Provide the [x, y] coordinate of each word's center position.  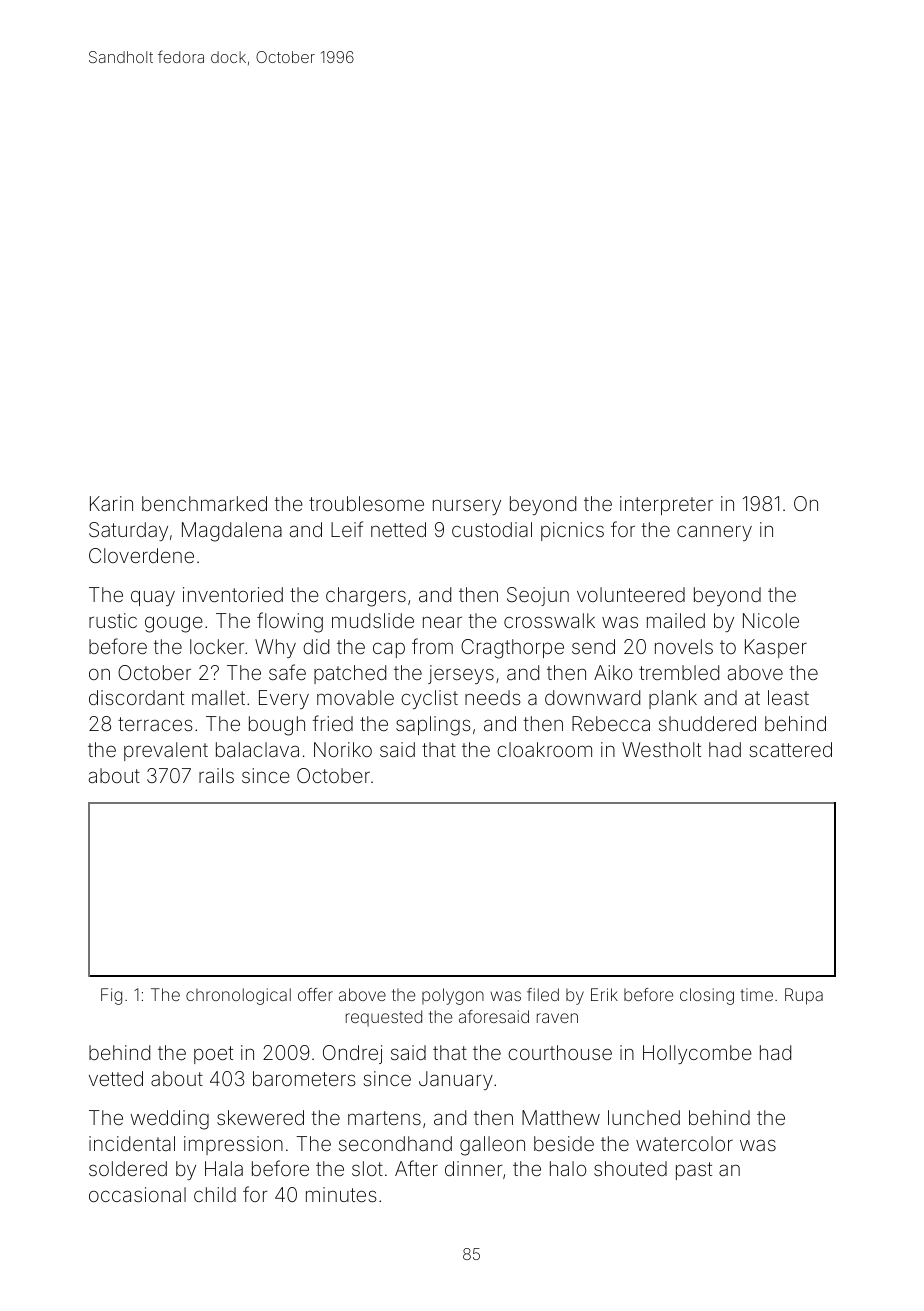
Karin [111, 503]
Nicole [771, 620]
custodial [492, 529]
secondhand [395, 1143]
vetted [116, 1078]
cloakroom [544, 749]
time [756, 994]
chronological [238, 996]
